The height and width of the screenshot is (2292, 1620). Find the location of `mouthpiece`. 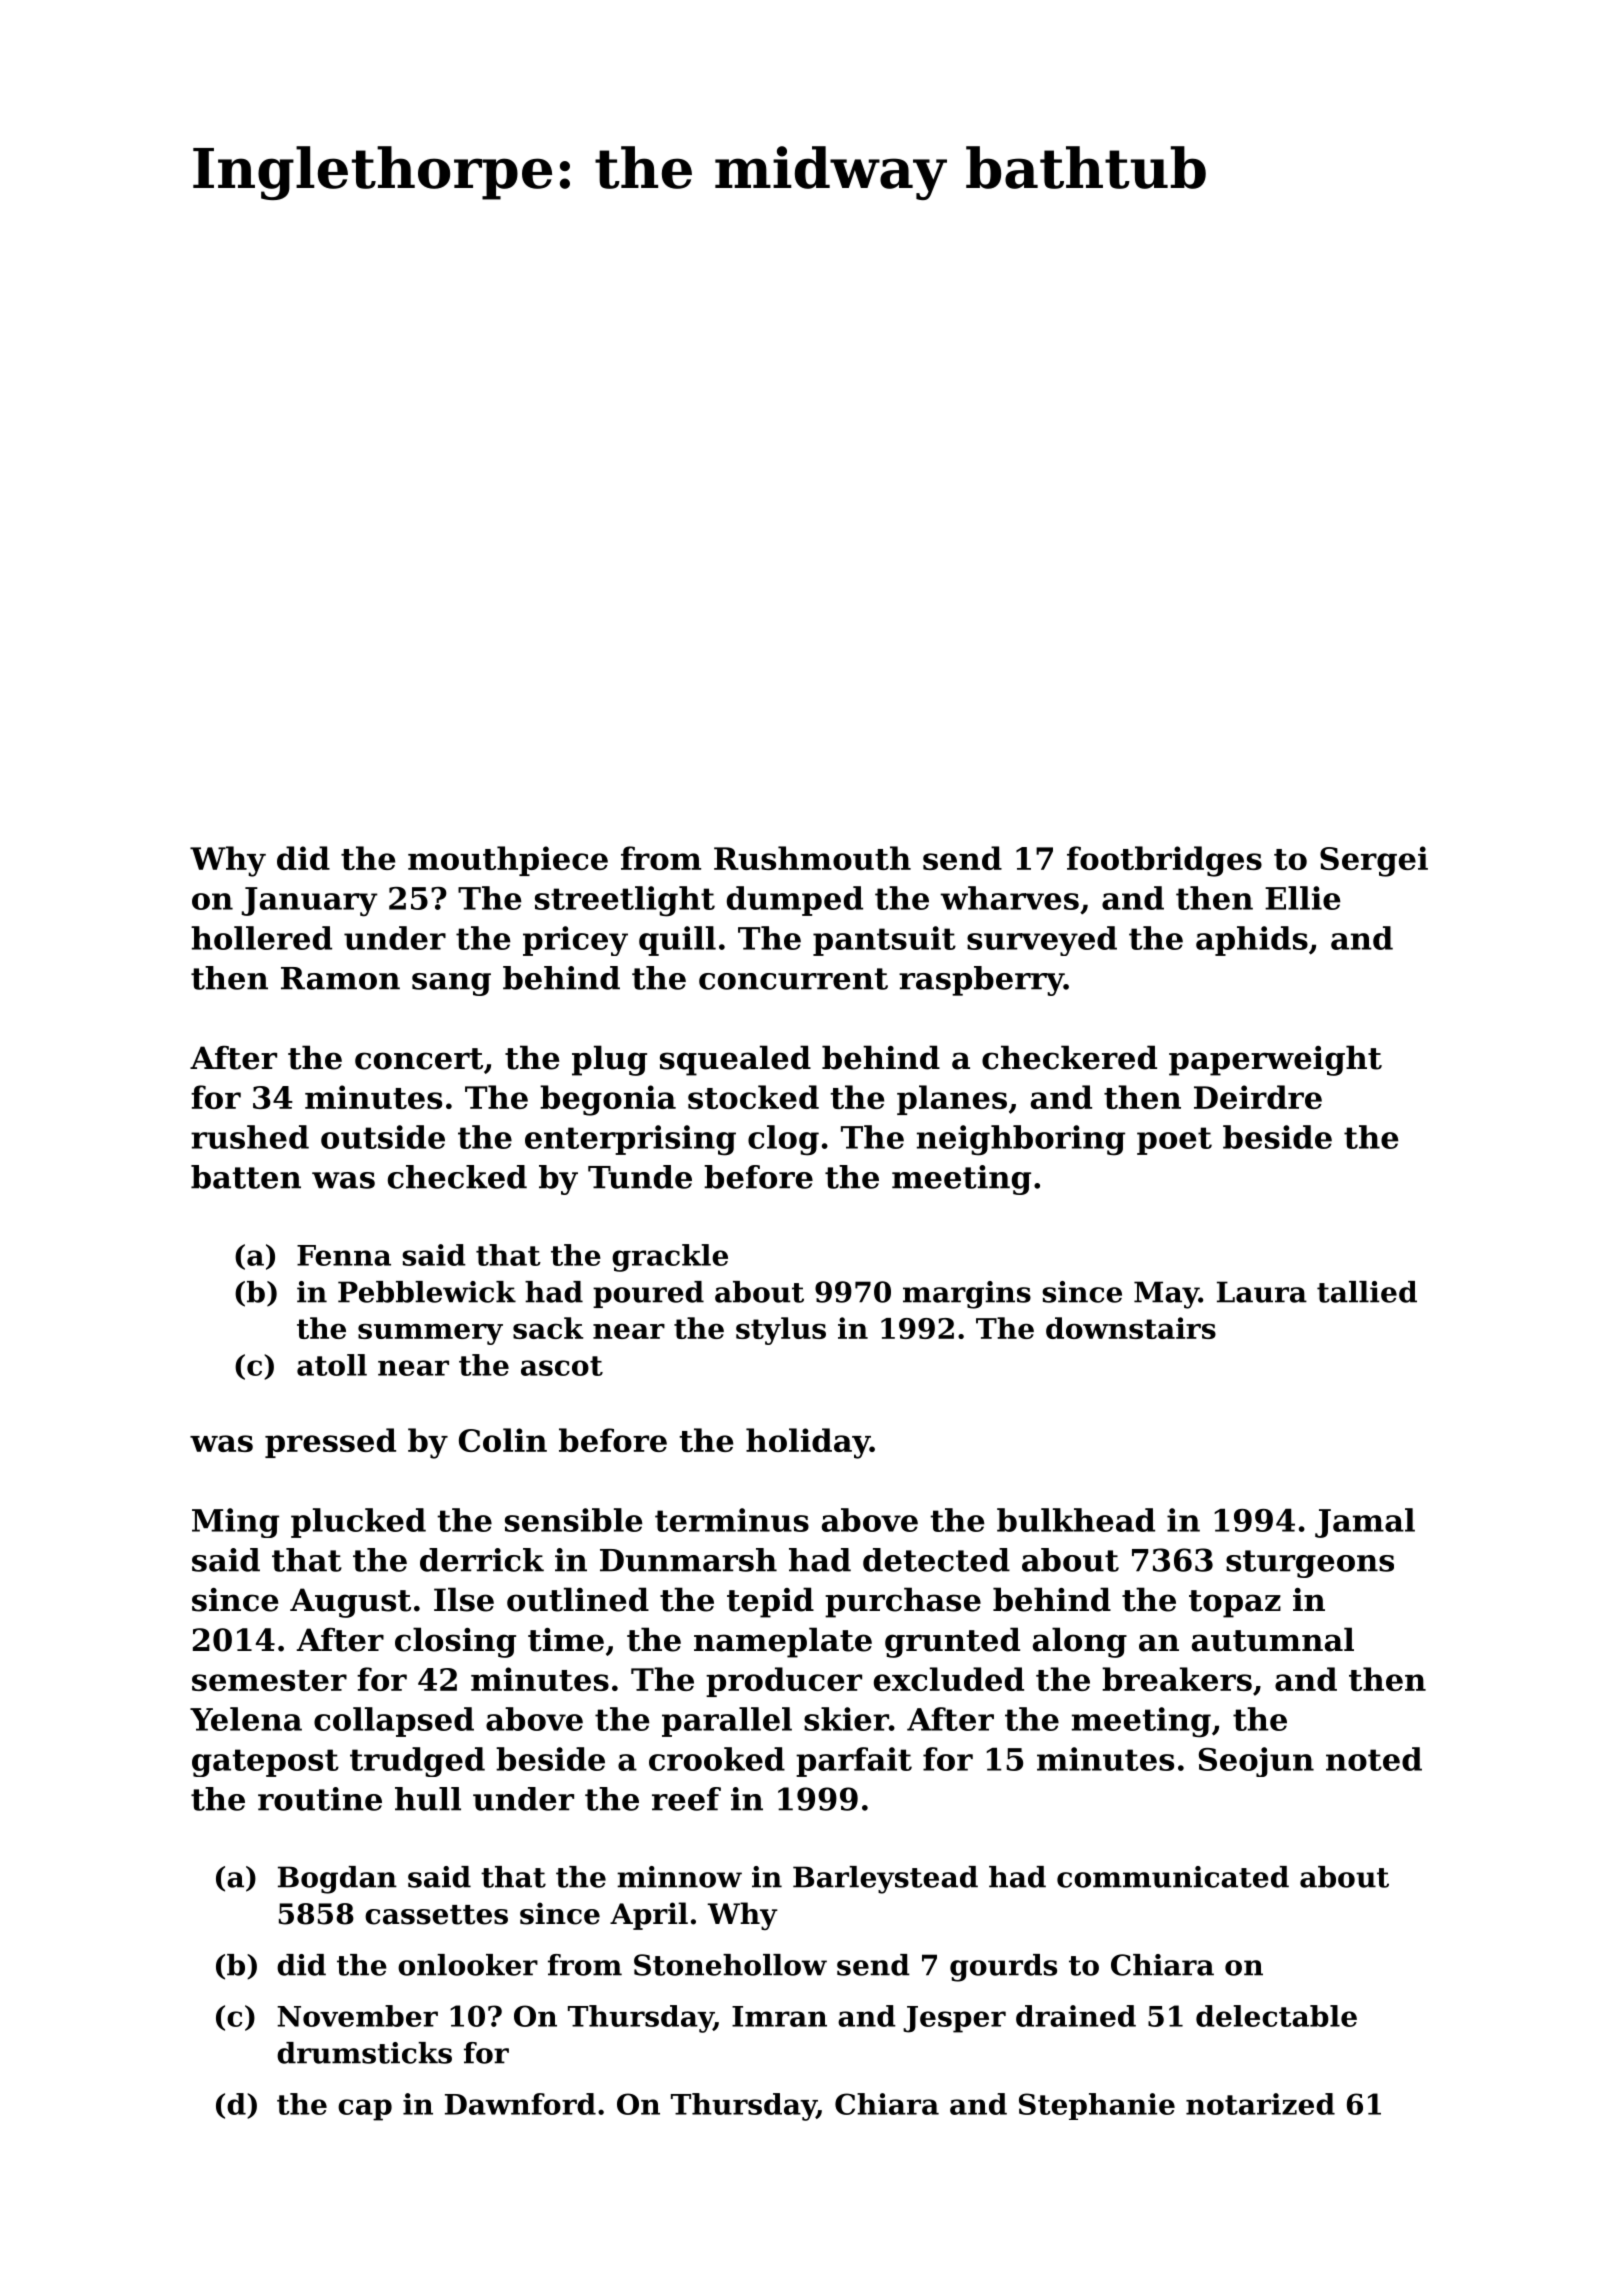

mouthpiece is located at coordinates (508, 861).
